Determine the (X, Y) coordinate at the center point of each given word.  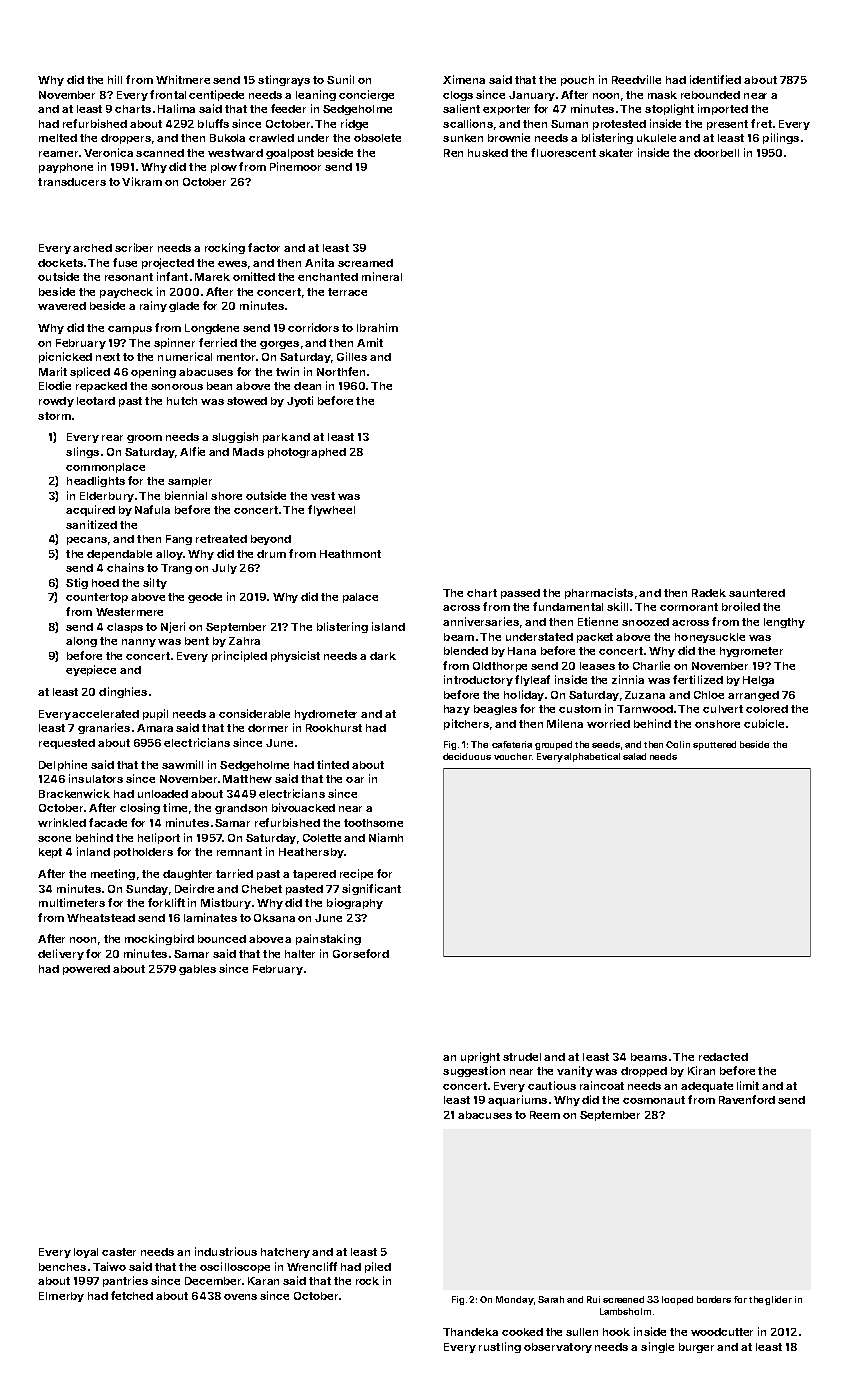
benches (62, 1267)
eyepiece (91, 670)
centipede (216, 95)
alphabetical (592, 757)
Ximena (464, 79)
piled (378, 1267)
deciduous (467, 756)
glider (778, 1300)
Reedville (636, 79)
